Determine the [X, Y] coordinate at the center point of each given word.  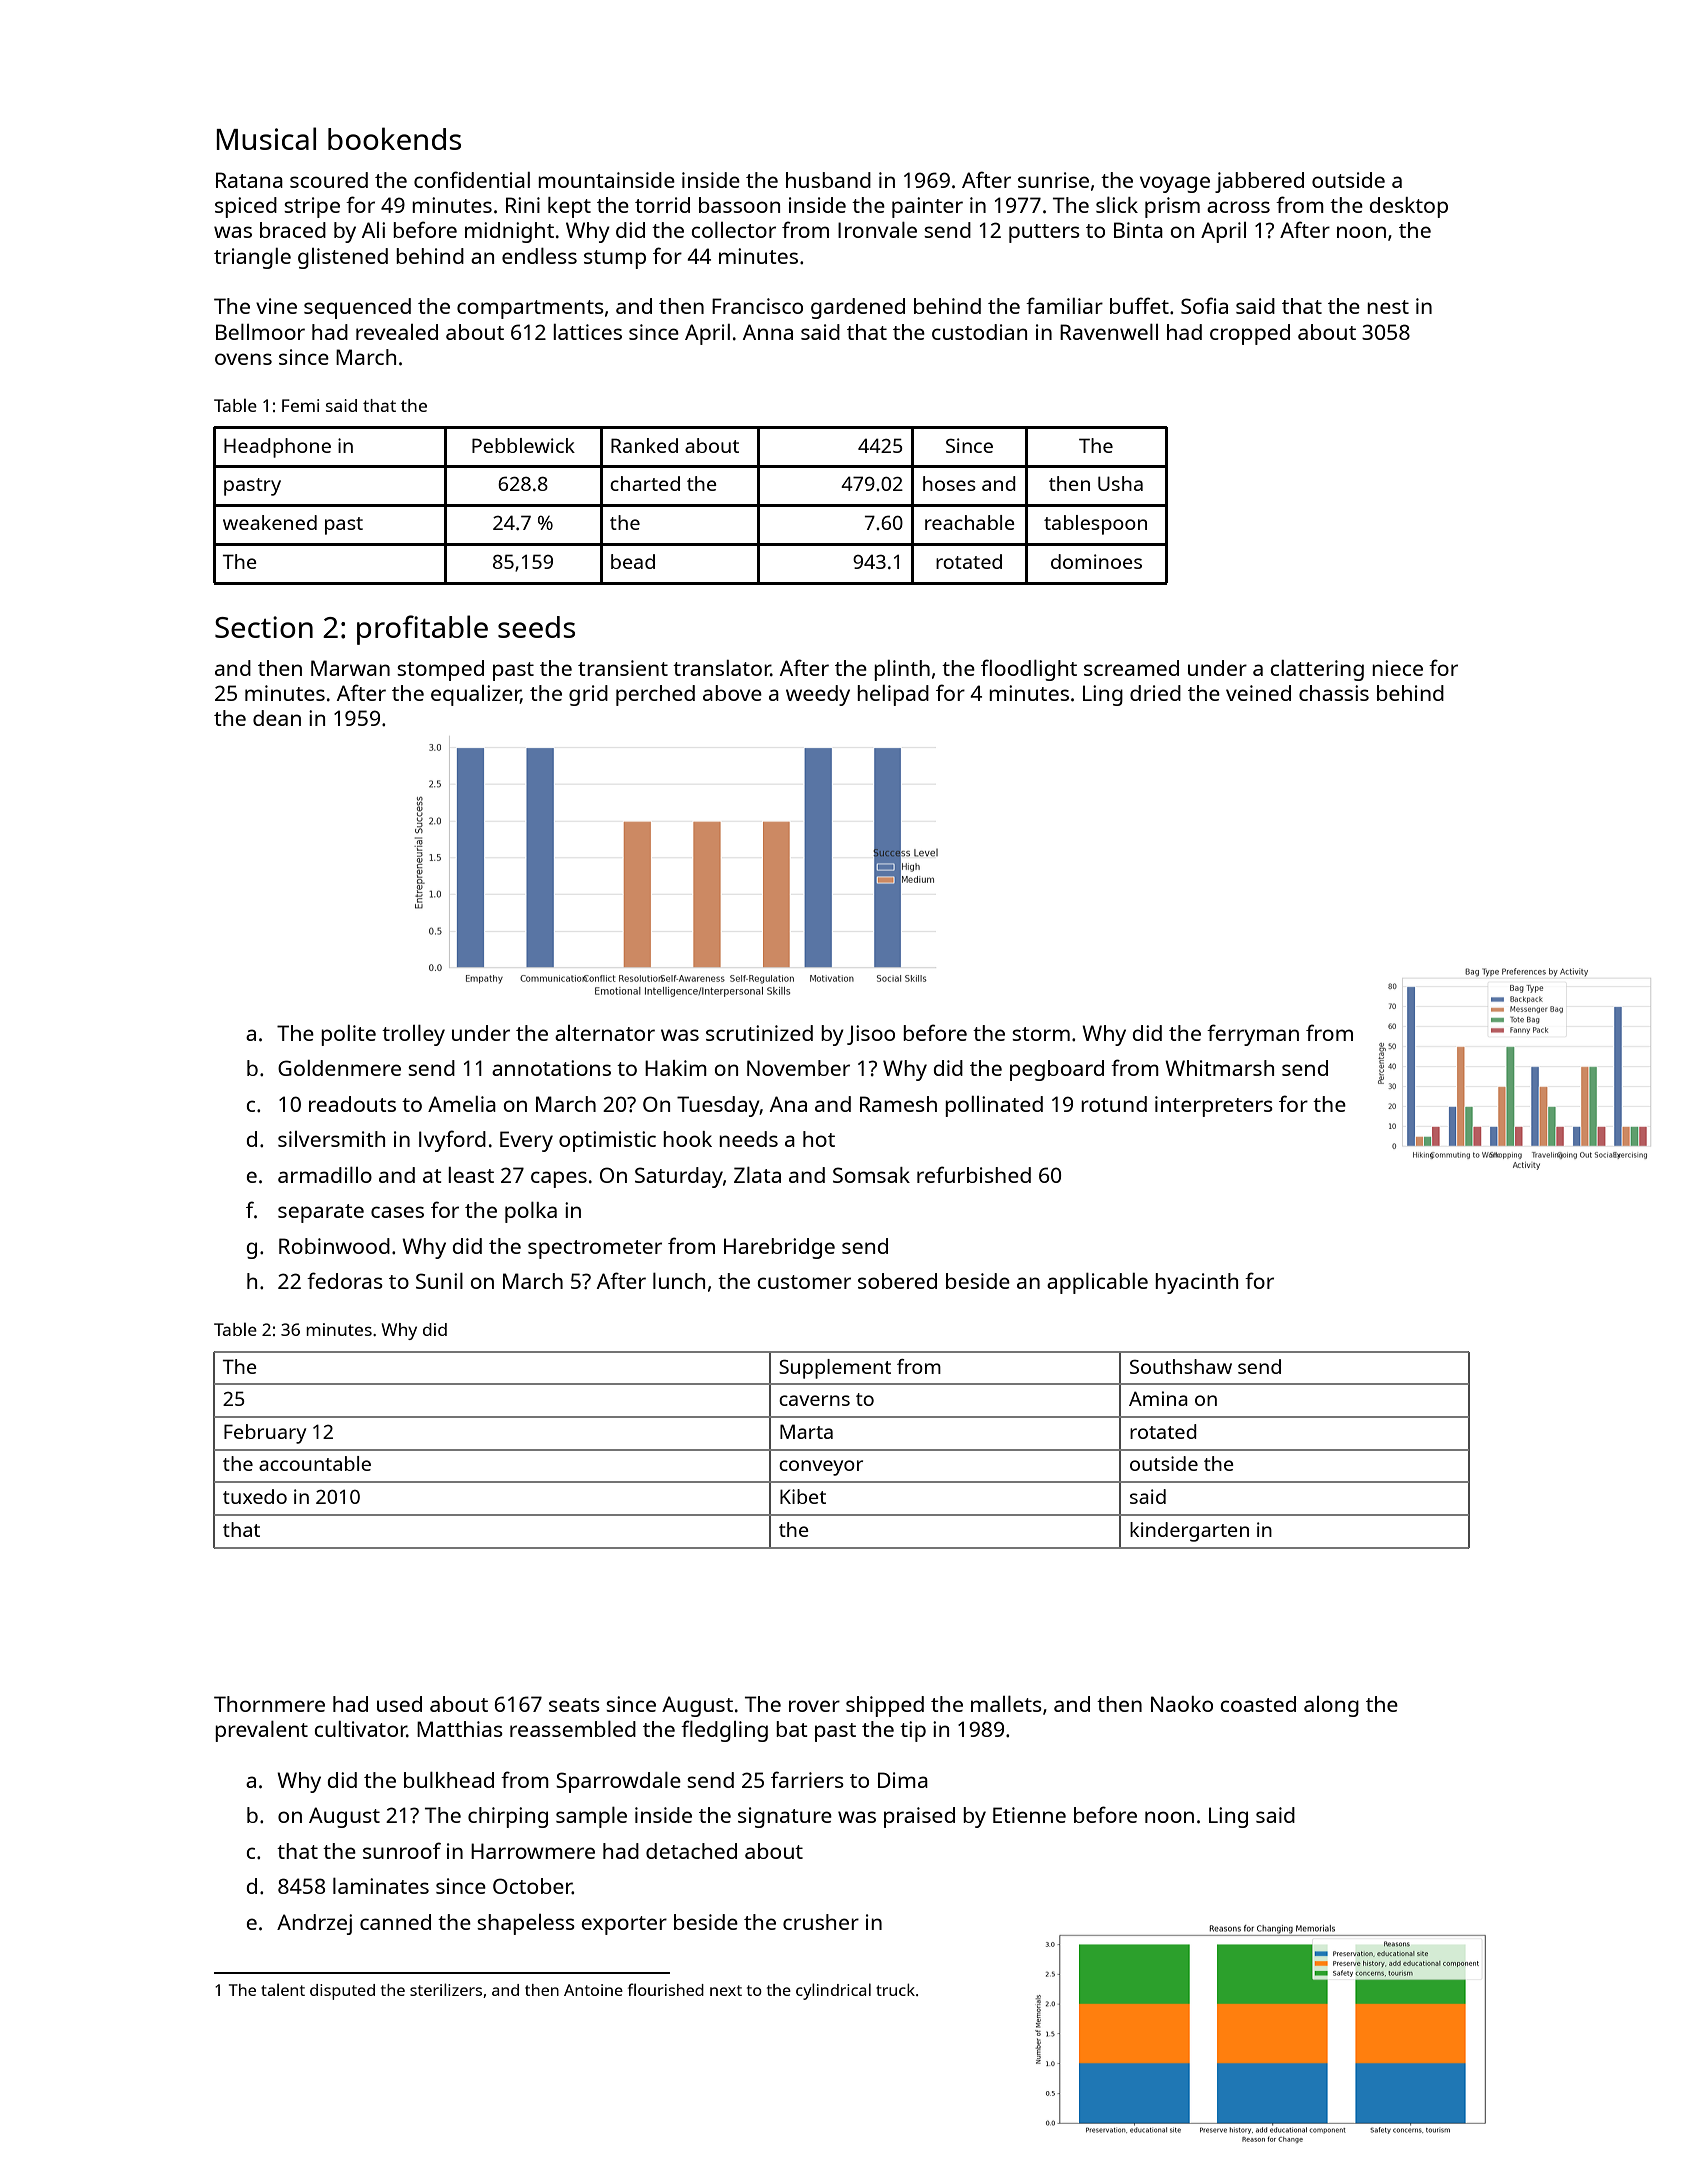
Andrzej [314, 1924]
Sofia [1204, 305]
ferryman [1253, 1035]
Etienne [1029, 1815]
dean [277, 718]
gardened [858, 308]
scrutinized [759, 1033]
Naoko [1182, 1704]
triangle [252, 258]
